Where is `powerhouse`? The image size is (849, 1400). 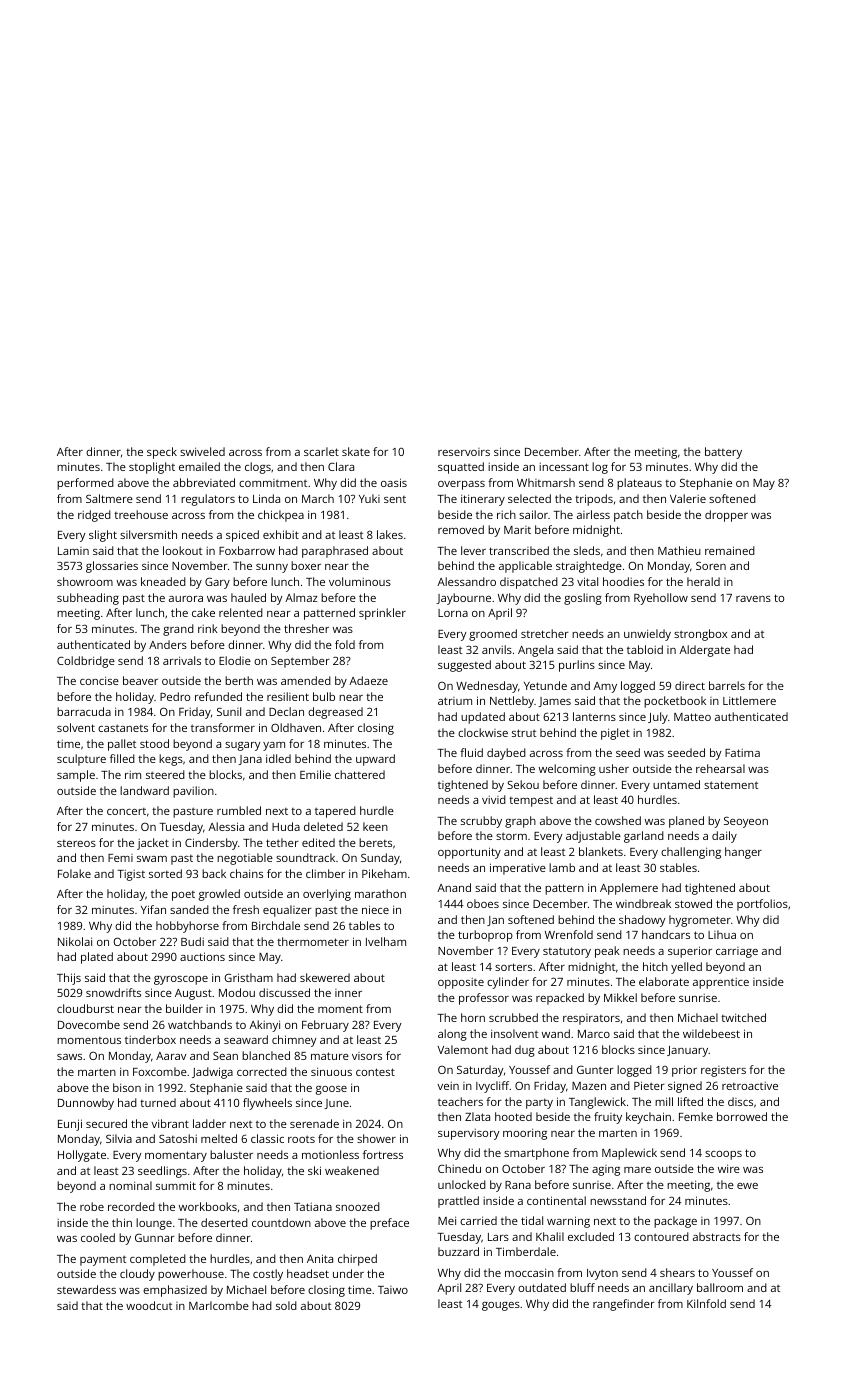
powerhouse is located at coordinates (191, 1275).
